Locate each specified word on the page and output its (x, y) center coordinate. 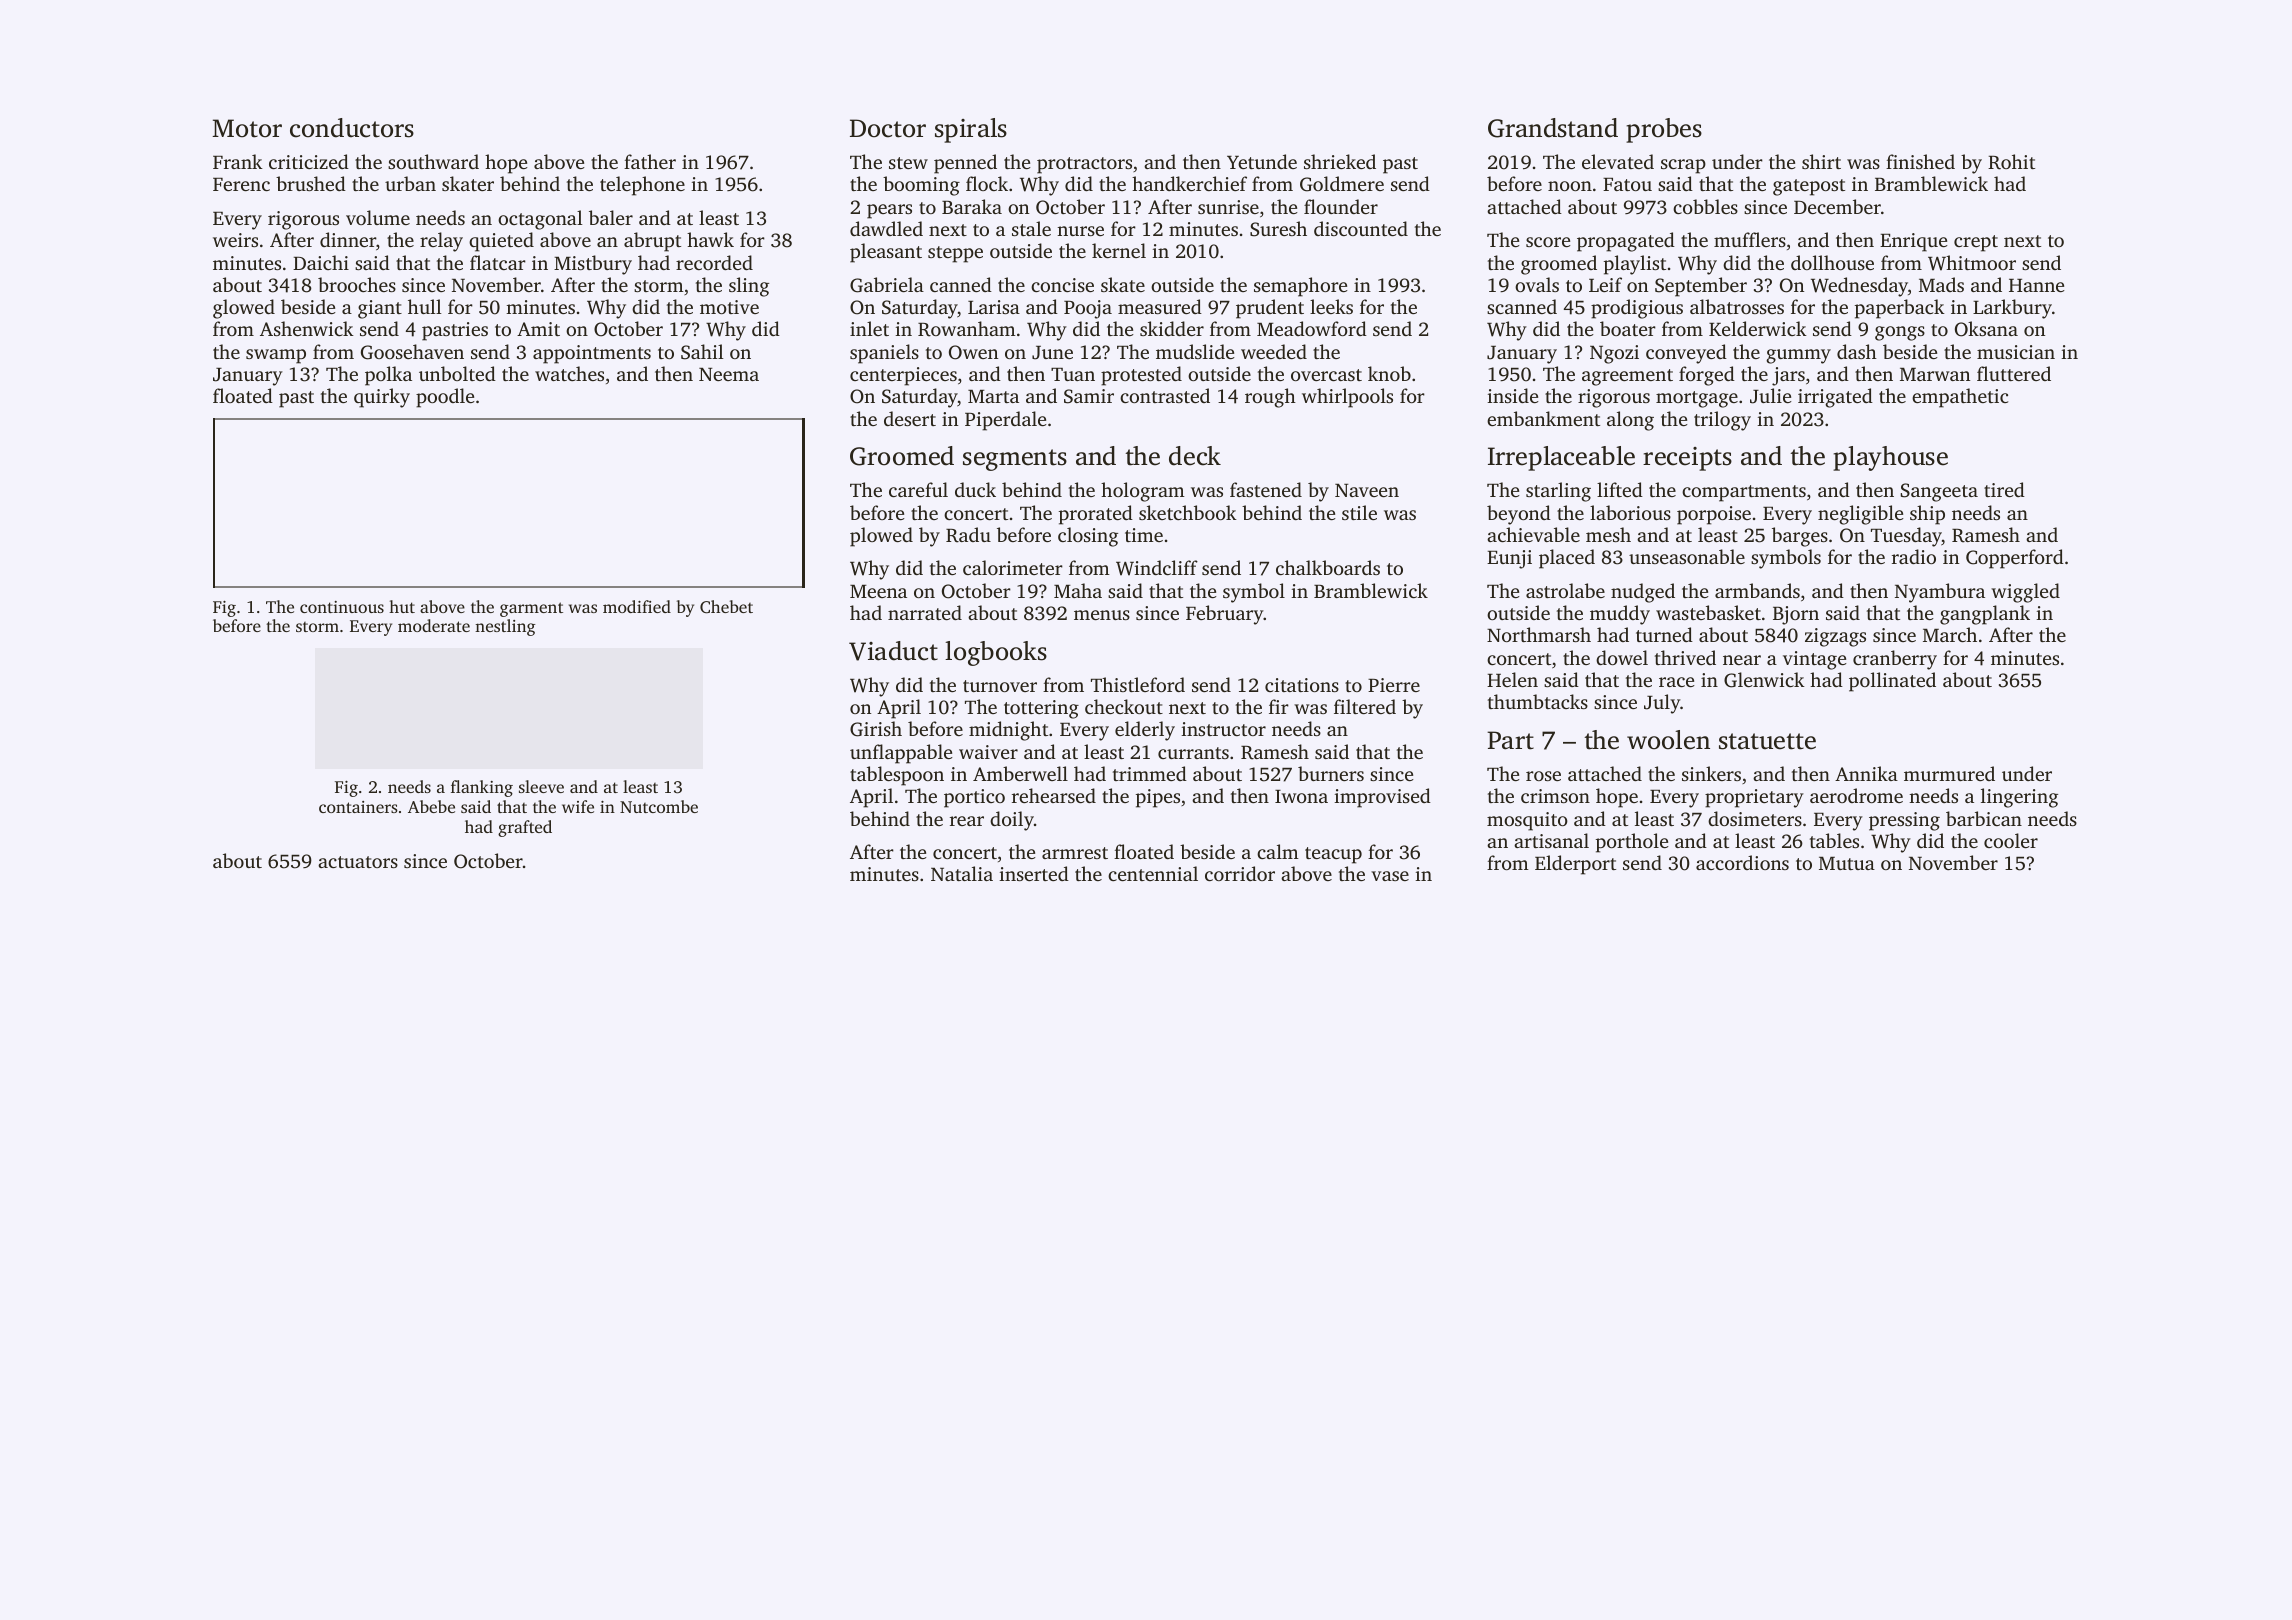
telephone (642, 186)
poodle (445, 398)
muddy (1620, 615)
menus (1102, 615)
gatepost (1809, 187)
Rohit (2011, 162)
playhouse (1890, 458)
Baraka (972, 206)
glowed (244, 309)
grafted (525, 828)
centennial (1153, 873)
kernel (1119, 250)
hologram (1143, 492)
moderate (434, 625)
